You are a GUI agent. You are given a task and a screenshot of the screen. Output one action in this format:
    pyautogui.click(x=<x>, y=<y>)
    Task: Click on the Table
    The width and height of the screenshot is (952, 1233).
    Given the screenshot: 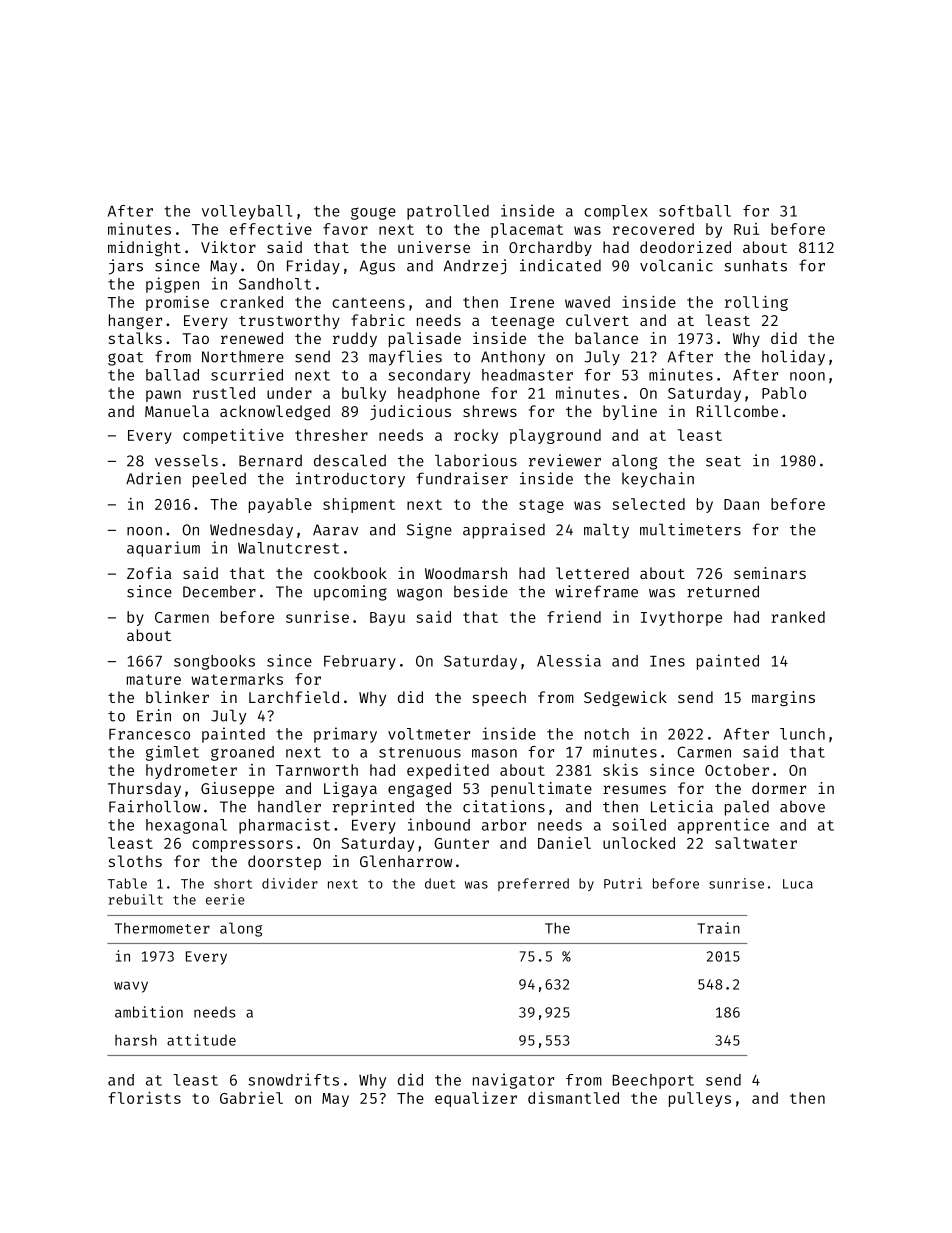 What is the action you would take?
    pyautogui.click(x=127, y=883)
